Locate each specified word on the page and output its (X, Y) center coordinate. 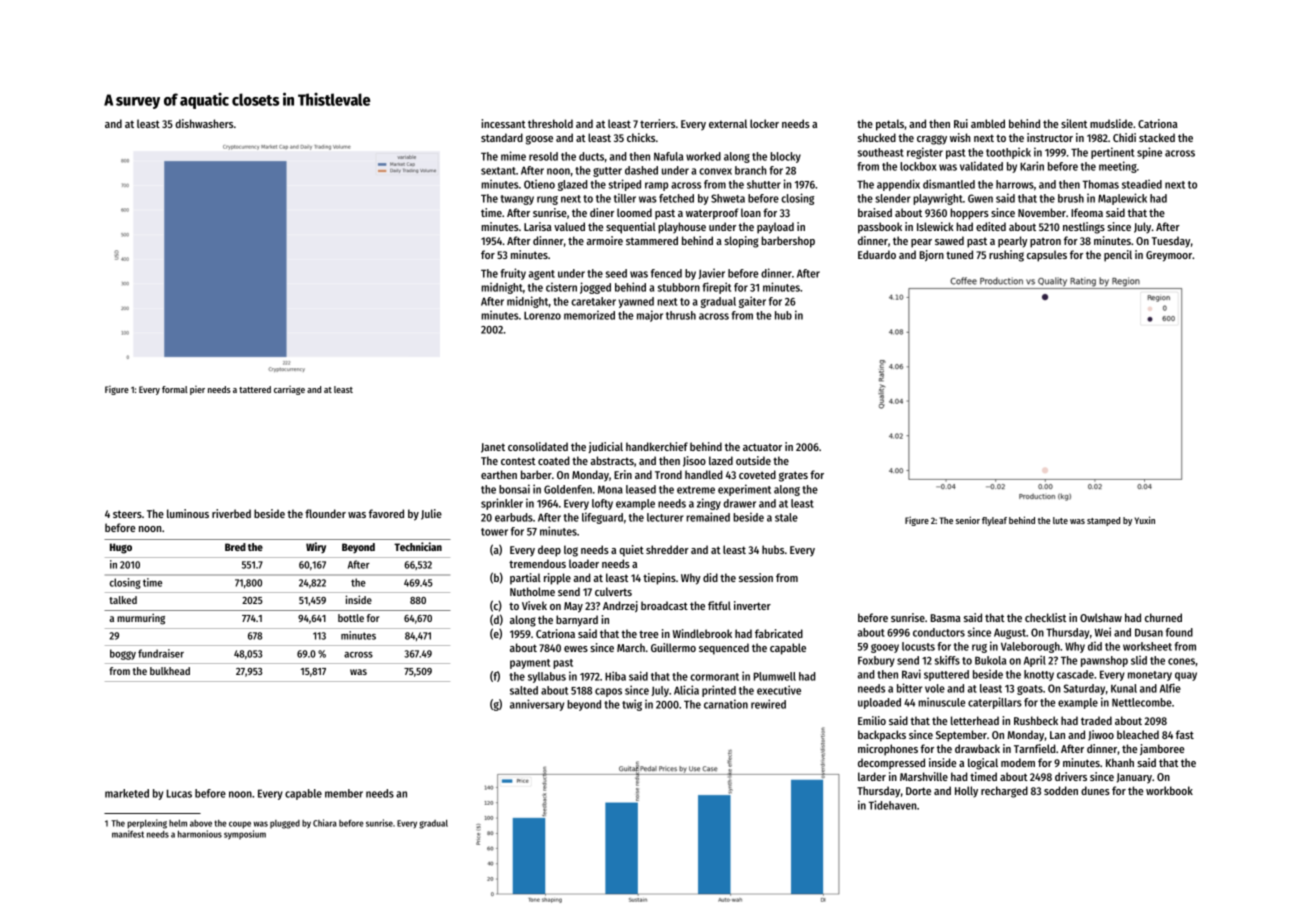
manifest (128, 834)
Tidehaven (892, 805)
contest (518, 461)
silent (1074, 123)
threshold (550, 123)
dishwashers (204, 123)
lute (1060, 520)
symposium (245, 835)
